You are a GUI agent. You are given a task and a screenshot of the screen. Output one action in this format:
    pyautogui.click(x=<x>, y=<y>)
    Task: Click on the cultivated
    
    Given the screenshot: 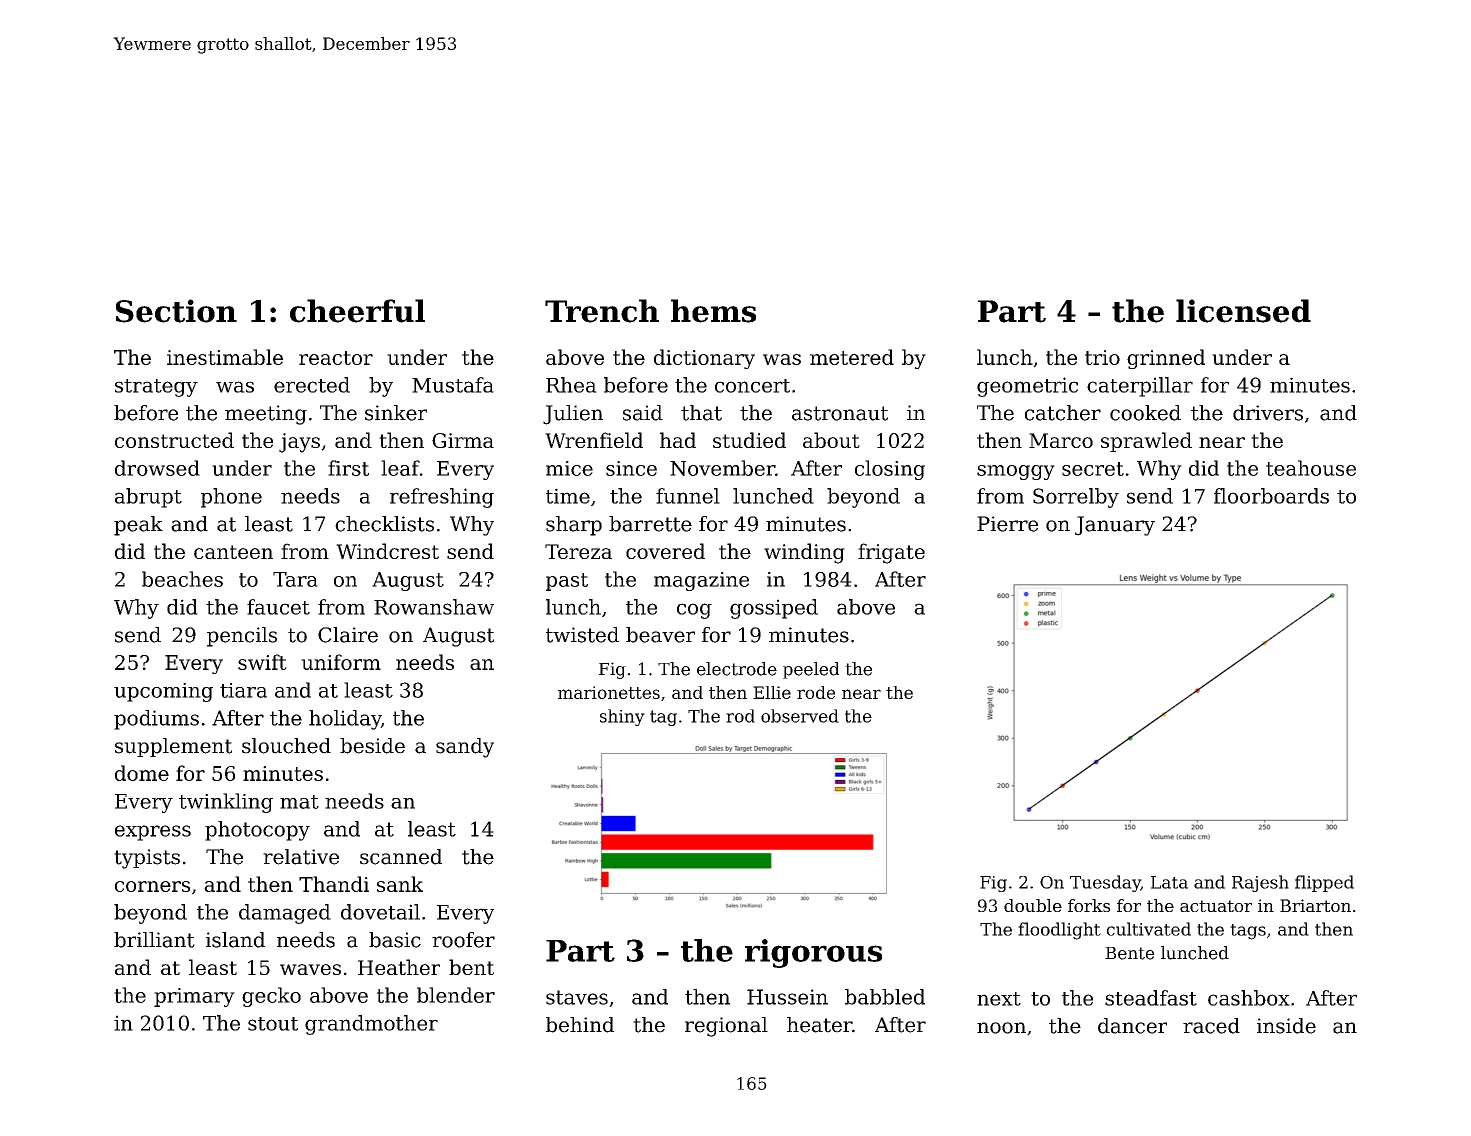 What is the action you would take?
    pyautogui.click(x=1149, y=929)
